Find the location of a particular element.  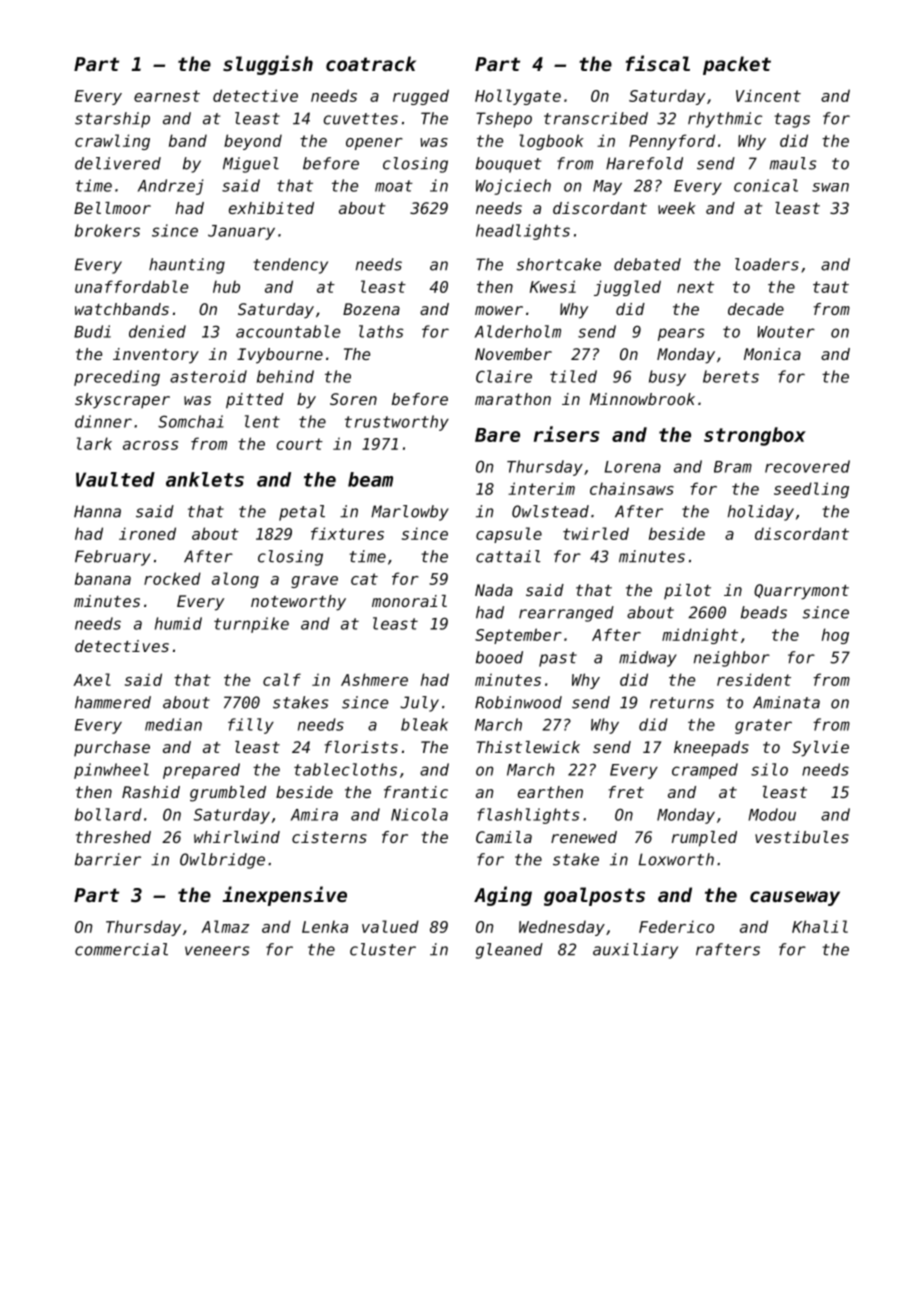

Owlstead is located at coordinates (550, 511).
